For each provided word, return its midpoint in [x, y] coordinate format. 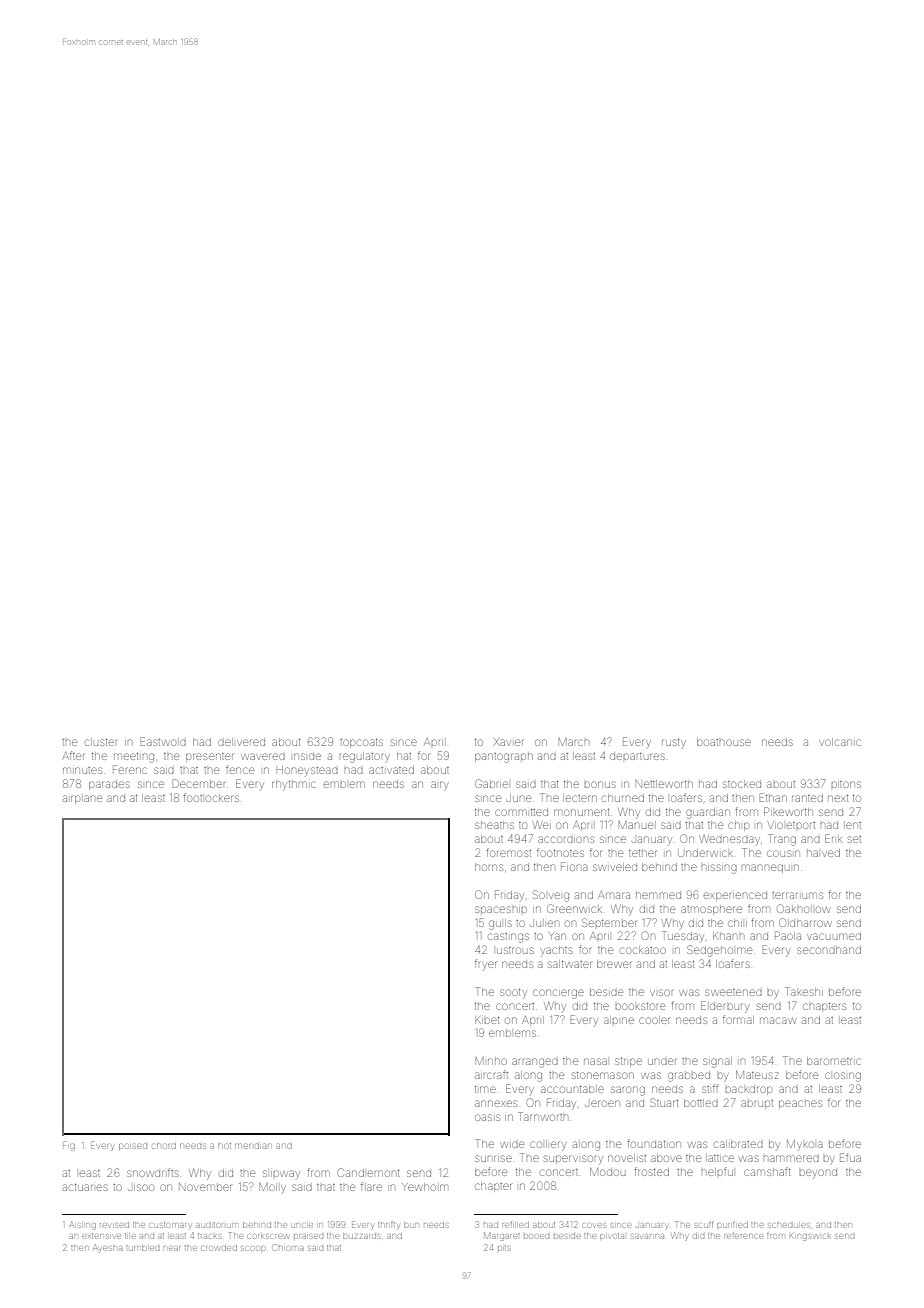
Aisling [83, 1225]
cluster [101, 742]
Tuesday [683, 936]
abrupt [757, 1103]
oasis [487, 1117]
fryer [485, 964]
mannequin [770, 868]
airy [439, 786]
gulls [500, 924]
